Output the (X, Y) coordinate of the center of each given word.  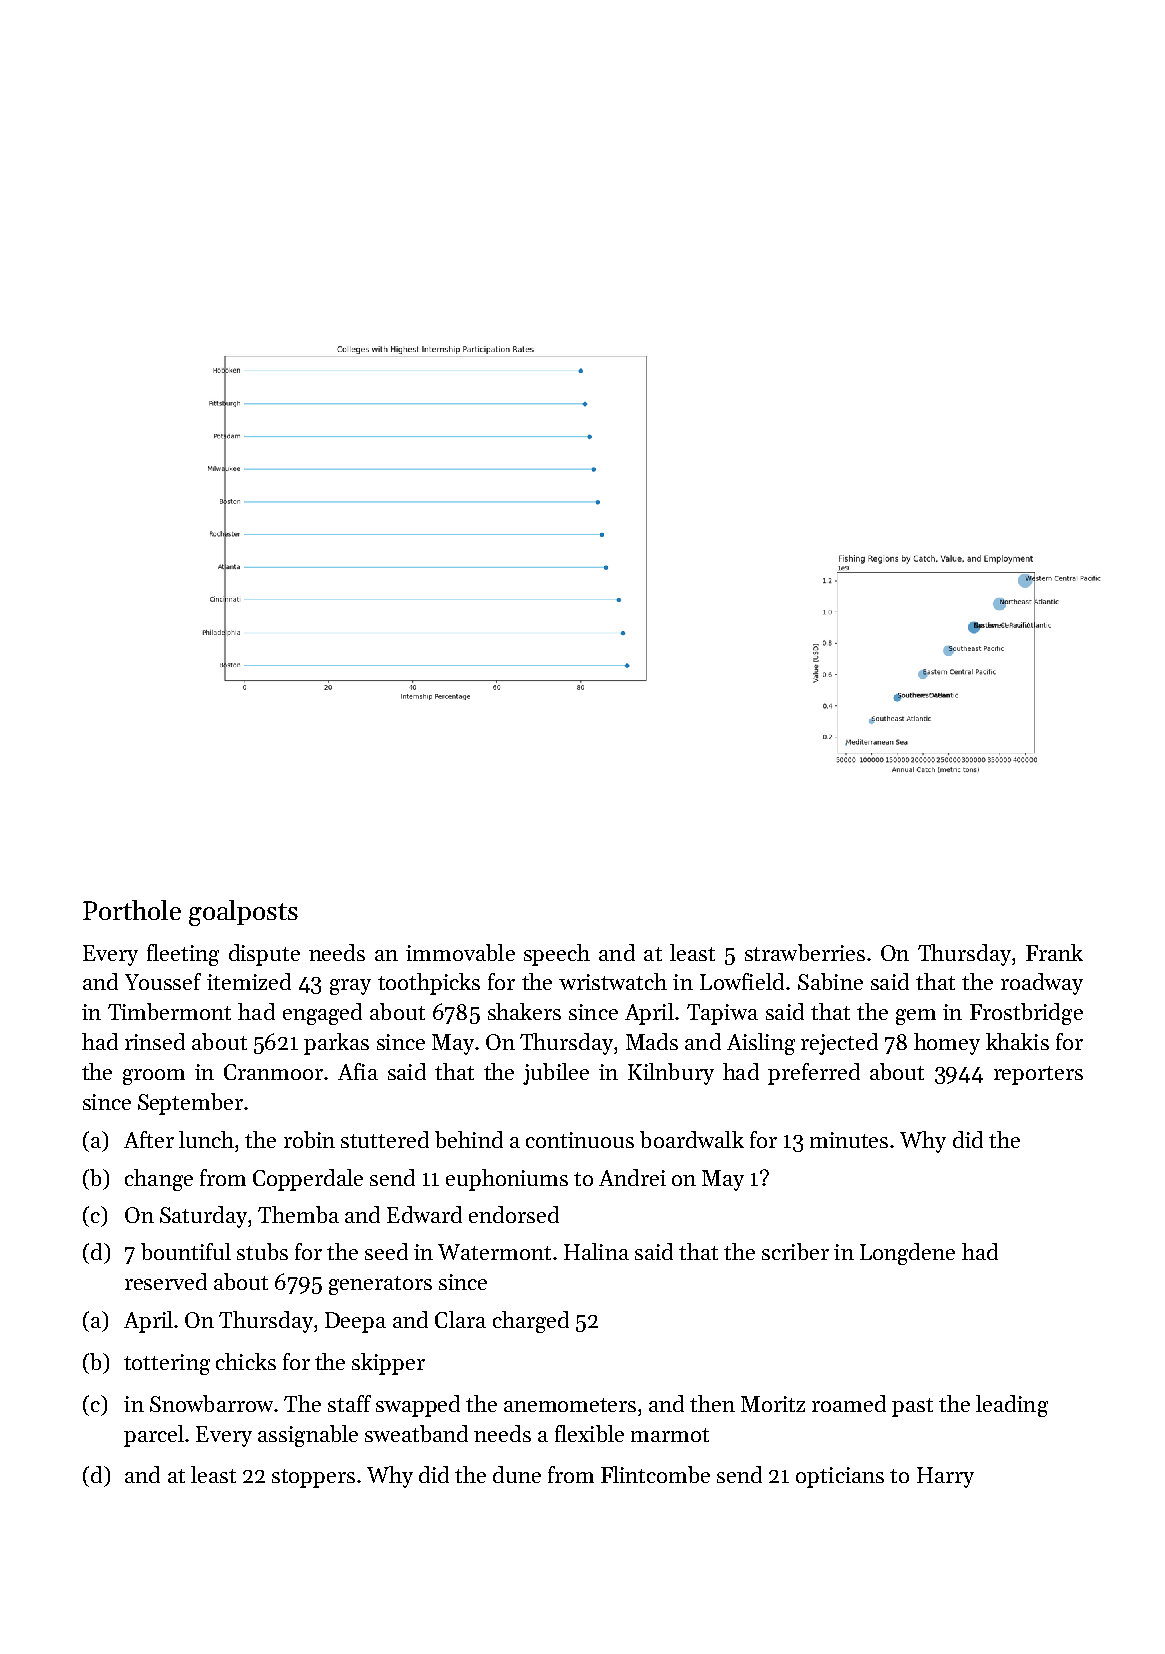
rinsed (155, 1041)
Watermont (494, 1252)
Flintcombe (655, 1474)
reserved (166, 1281)
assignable (308, 1436)
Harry (945, 1477)
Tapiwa (722, 1014)
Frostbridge (1026, 1014)
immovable (460, 952)
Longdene (907, 1254)
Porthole (132, 910)
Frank (1054, 952)
